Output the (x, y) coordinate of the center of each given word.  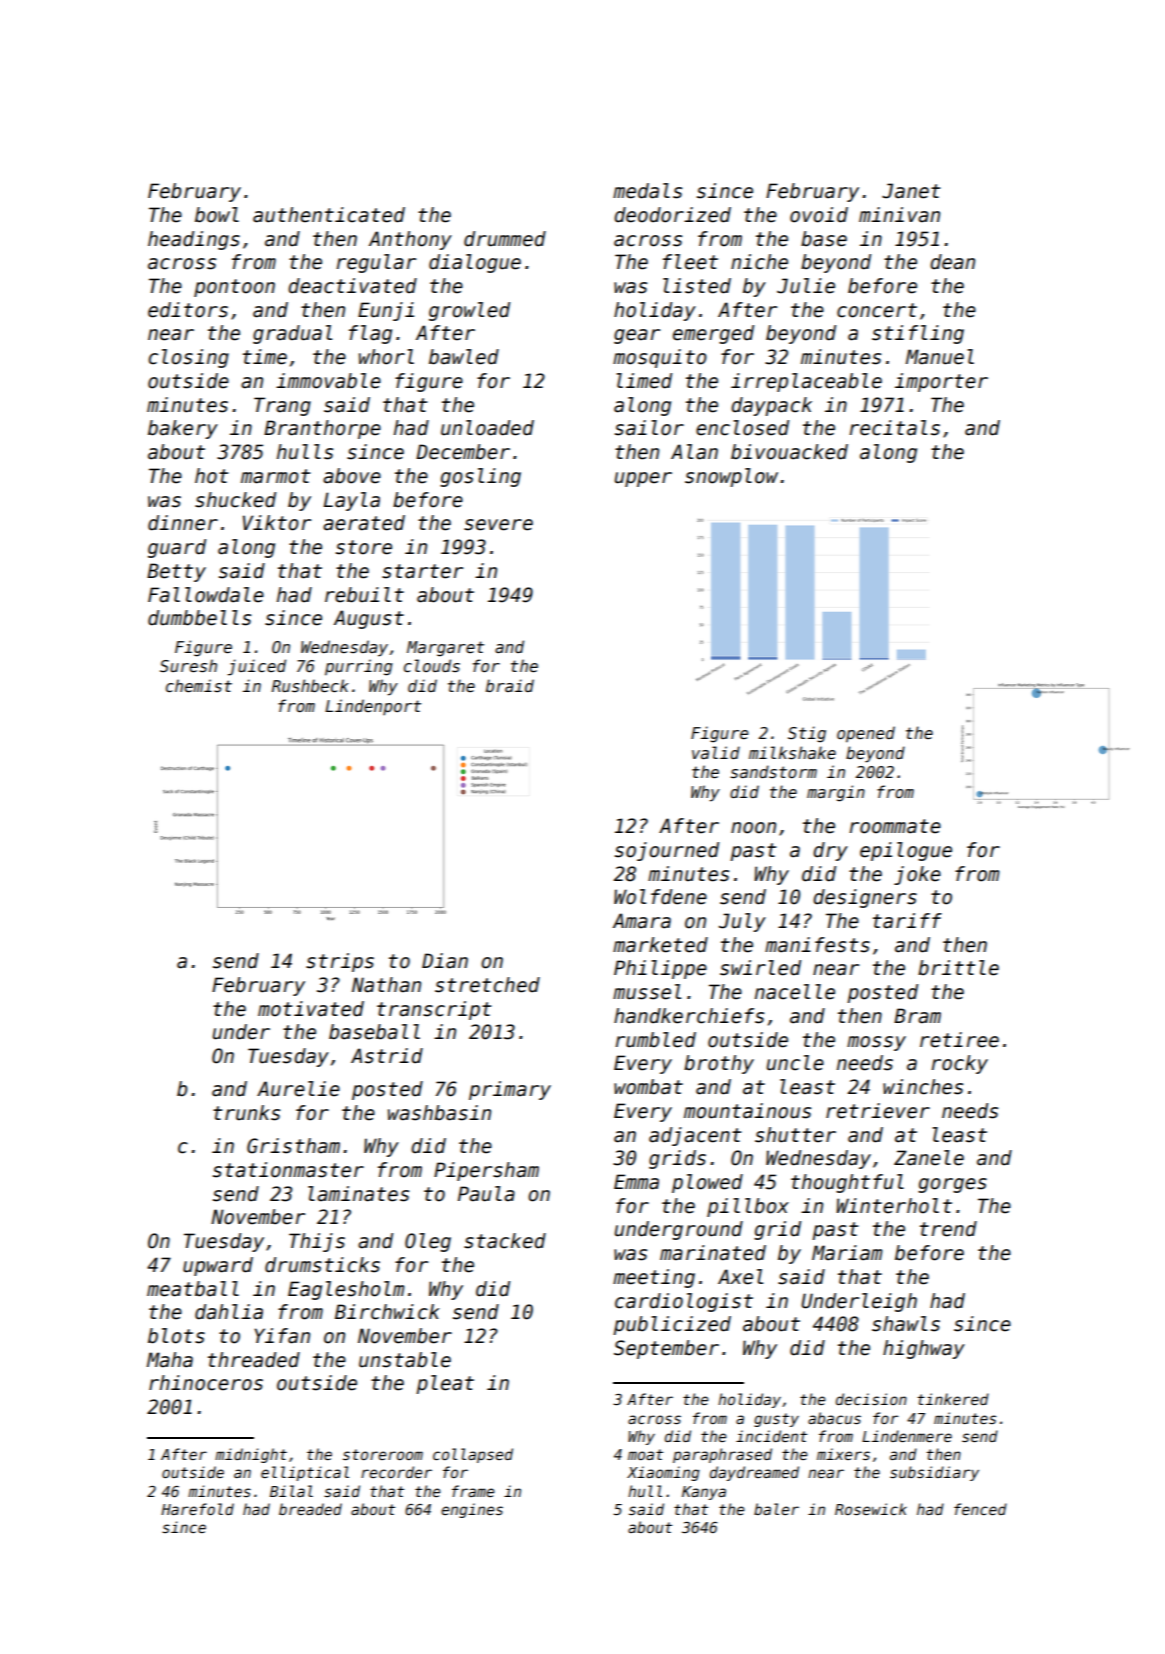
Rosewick (871, 1509)
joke (917, 875)
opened (866, 734)
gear (637, 336)
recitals (894, 428)
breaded (310, 1509)
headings (194, 240)
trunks (246, 1113)
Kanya (704, 1493)
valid (716, 752)
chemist (199, 685)
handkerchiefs (689, 1016)
